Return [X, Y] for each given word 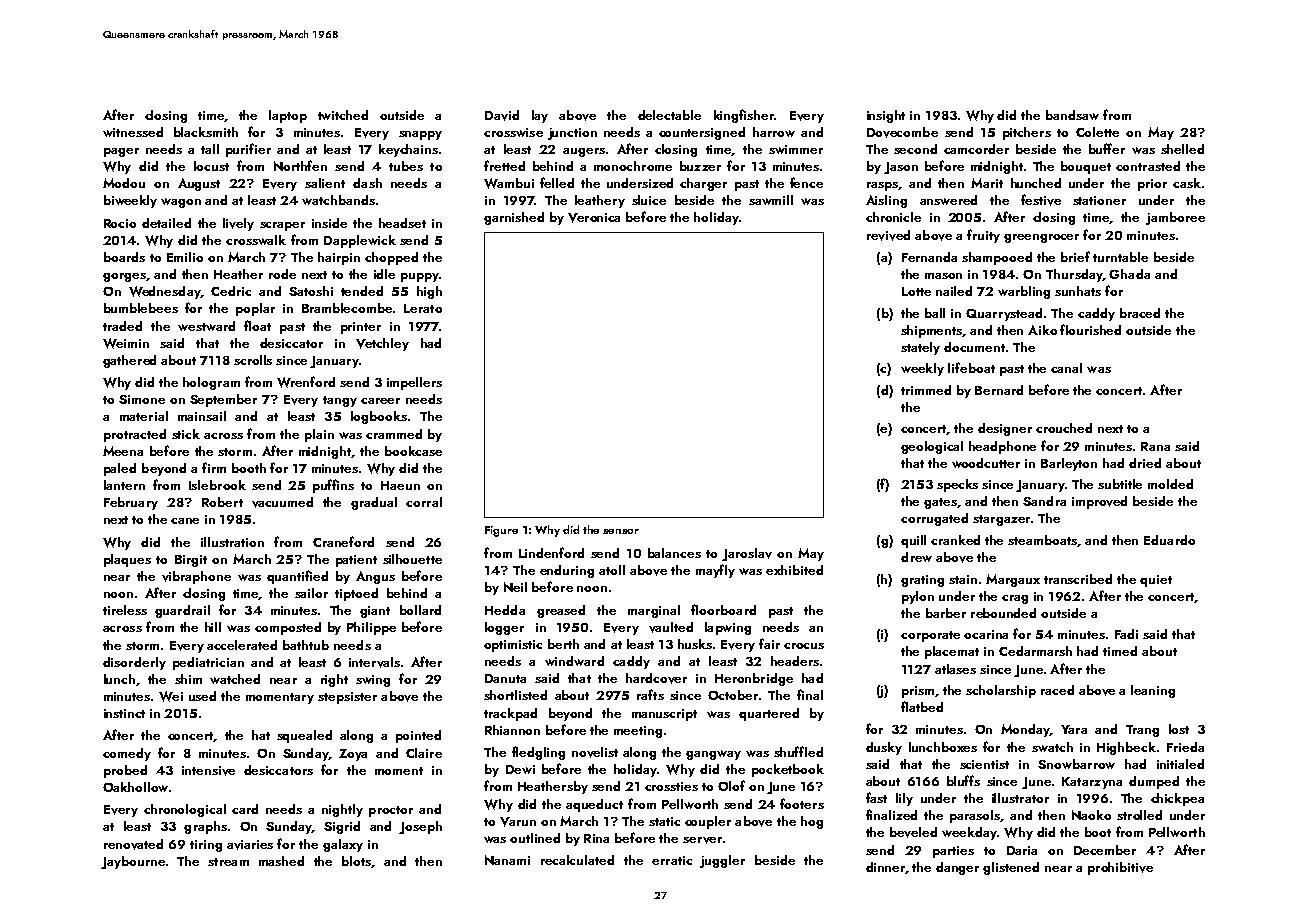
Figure [501, 531]
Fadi [1126, 634]
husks [695, 644]
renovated [133, 844]
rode [282, 274]
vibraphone [196, 577]
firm [214, 467]
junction [572, 134]
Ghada [1129, 274]
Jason [901, 168]
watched [235, 679]
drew [916, 557]
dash [367, 183]
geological [932, 447]
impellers [414, 383]
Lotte [916, 291]
